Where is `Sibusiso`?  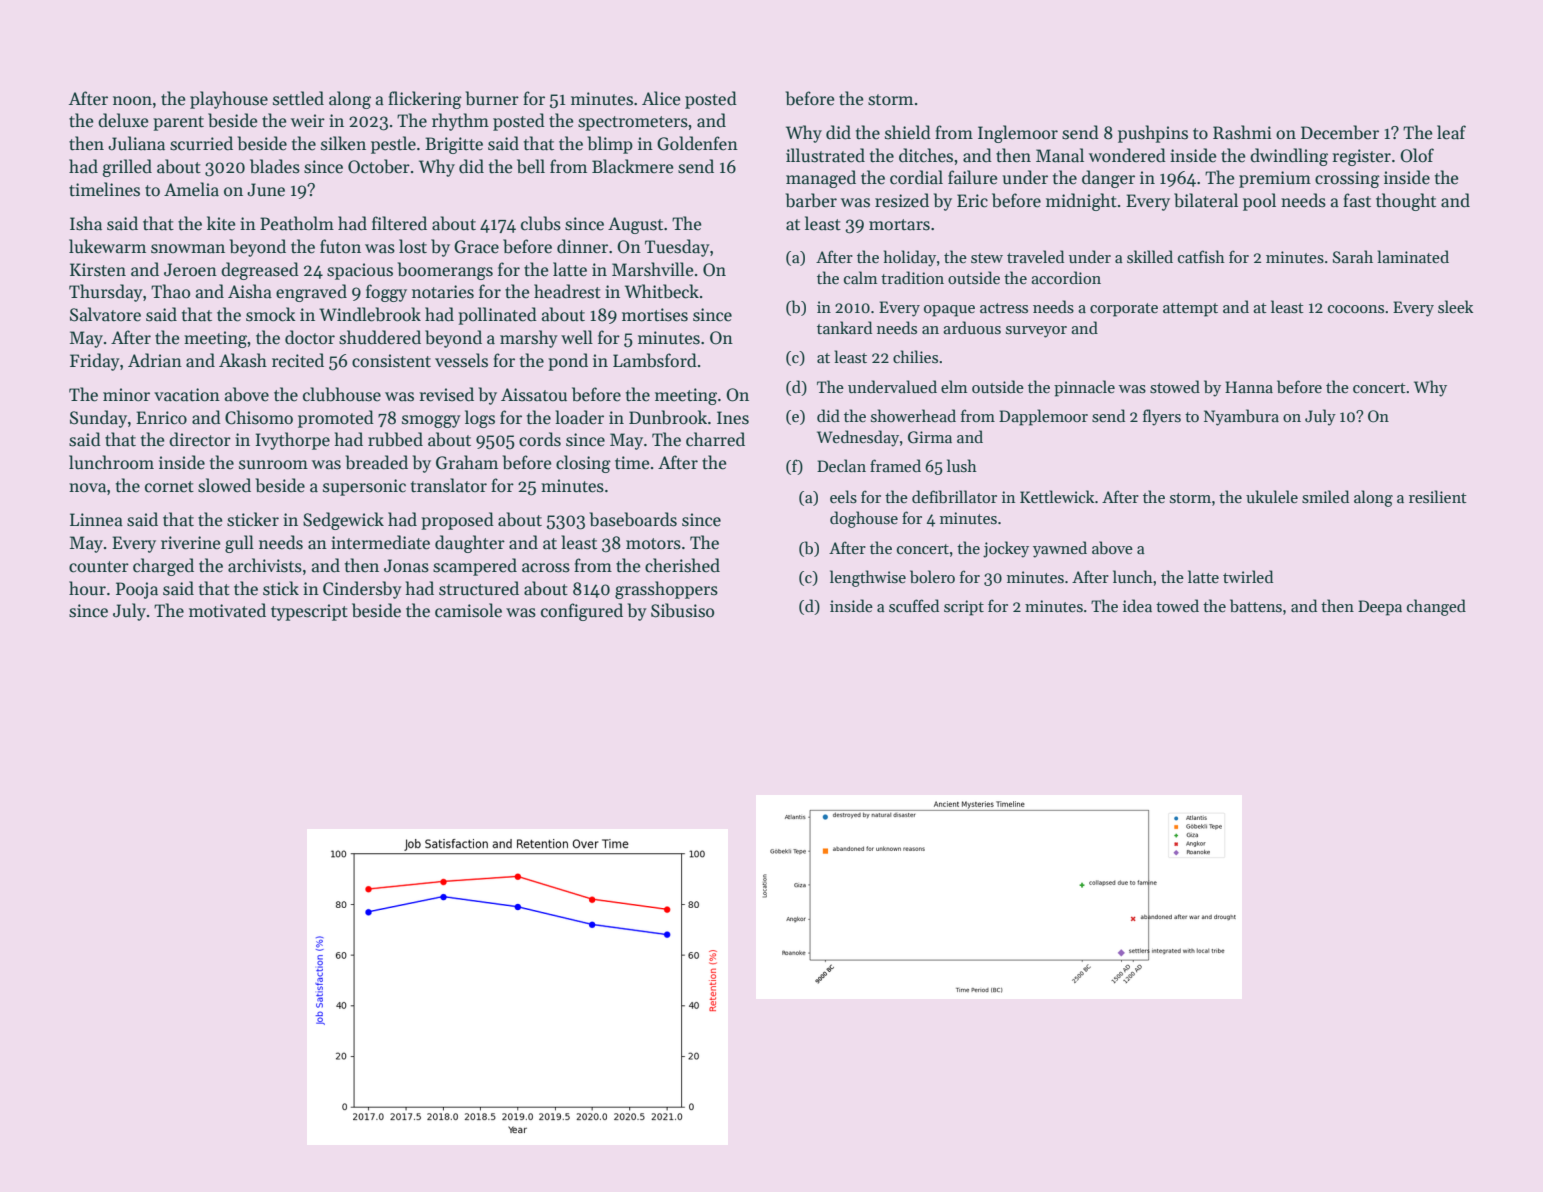
Sibusiso is located at coordinates (682, 610).
